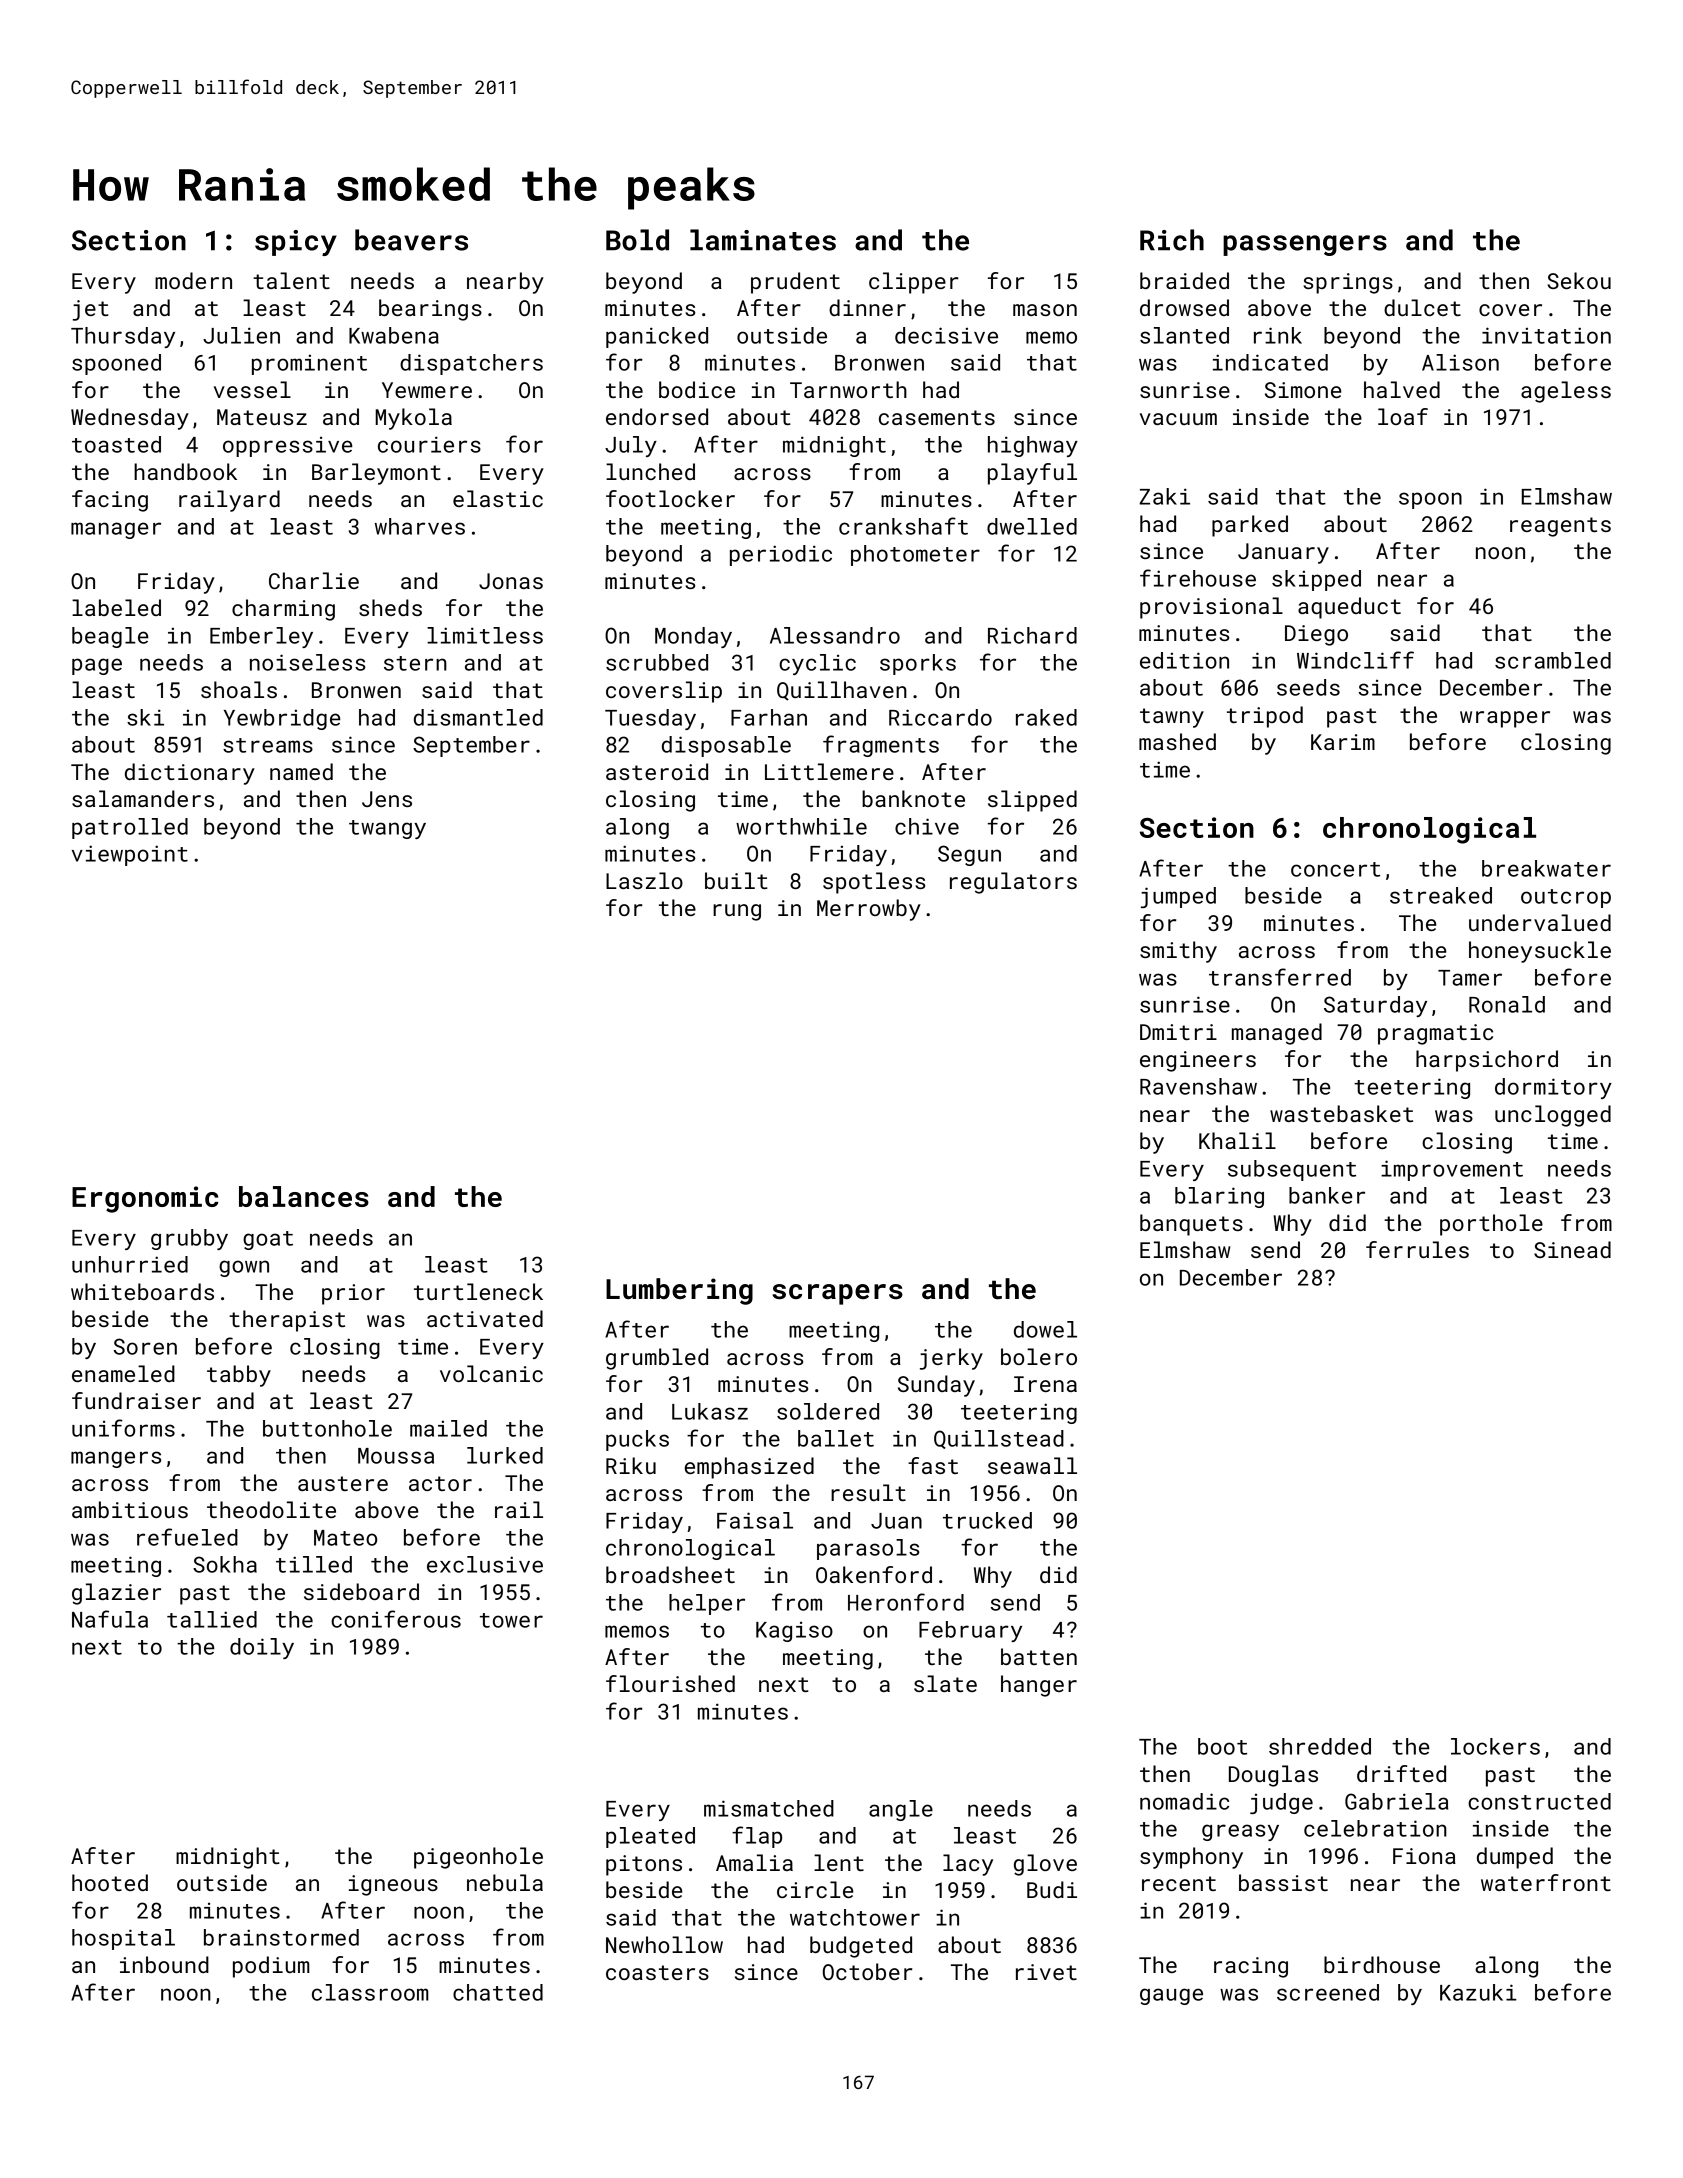  I want to click on breakwater, so click(1546, 868).
